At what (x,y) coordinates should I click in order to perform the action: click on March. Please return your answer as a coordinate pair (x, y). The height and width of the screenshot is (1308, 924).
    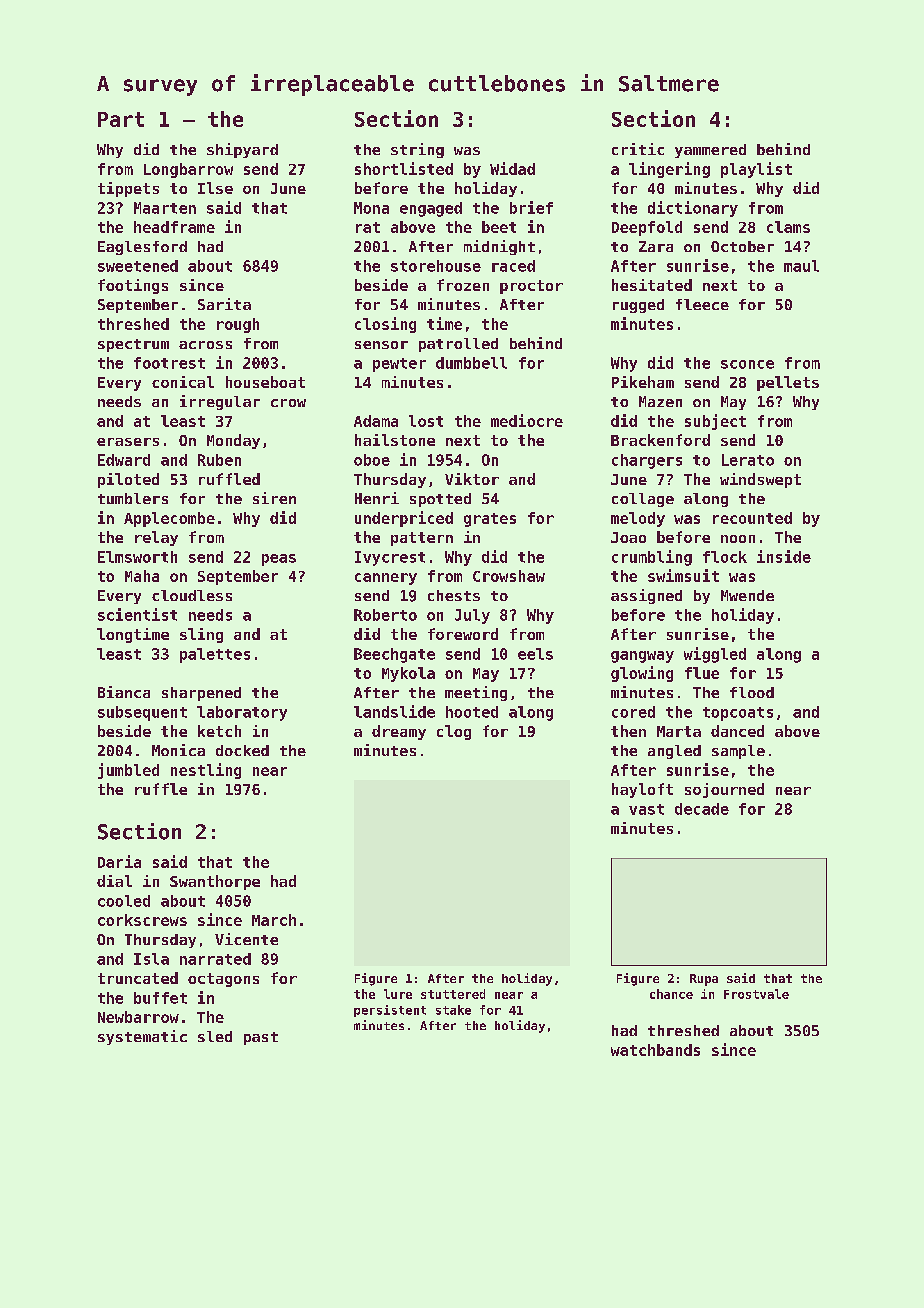
    Looking at the image, I should click on (274, 920).
